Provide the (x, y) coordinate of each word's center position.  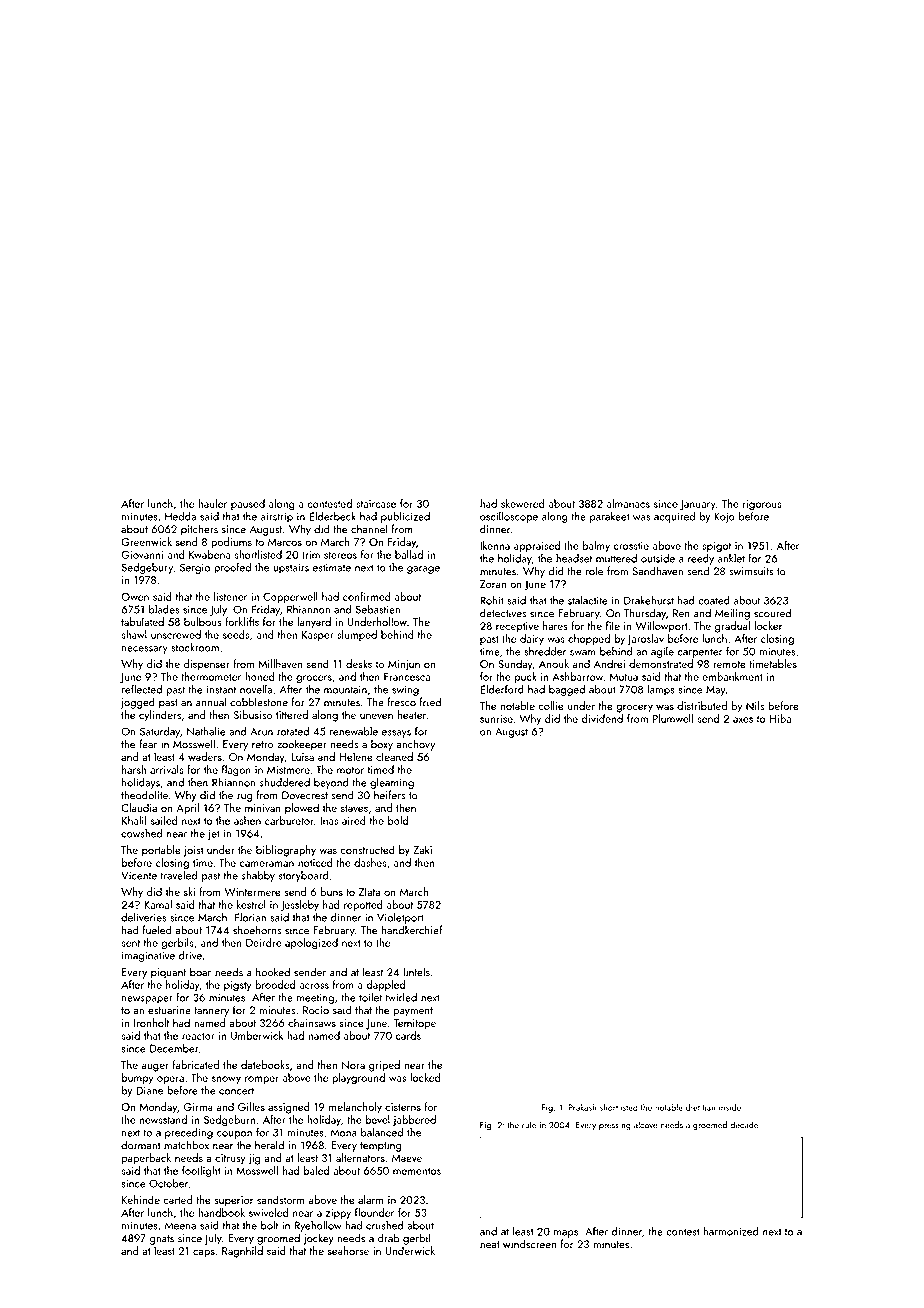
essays (396, 734)
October (168, 1183)
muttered (616, 558)
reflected (142, 689)
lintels (416, 972)
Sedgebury (147, 568)
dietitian (701, 1107)
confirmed (367, 596)
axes (743, 720)
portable (161, 851)
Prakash (582, 1107)
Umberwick (257, 1035)
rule (529, 1125)
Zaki (422, 849)
